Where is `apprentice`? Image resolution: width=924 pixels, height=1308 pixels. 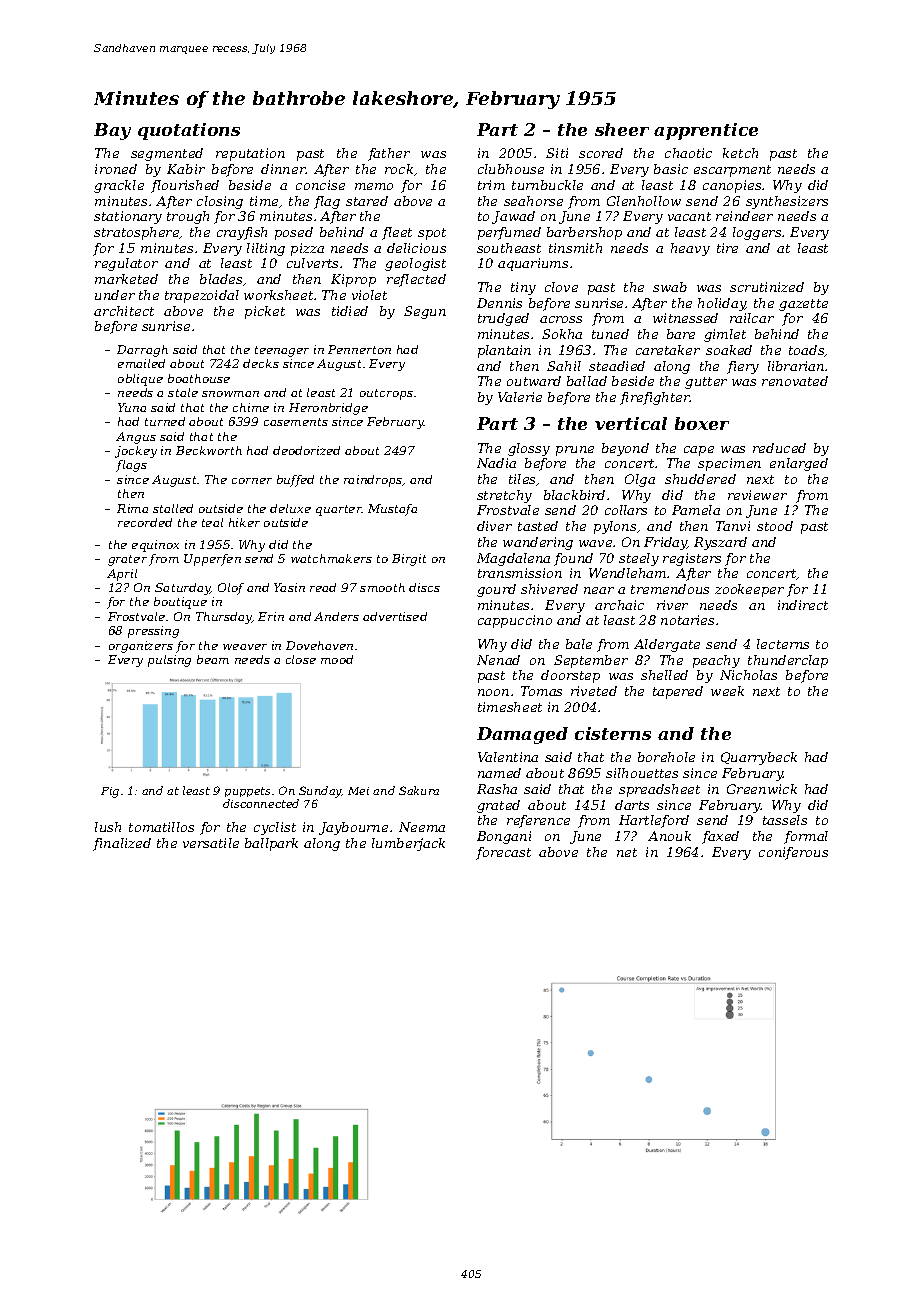
apprentice is located at coordinates (706, 131).
